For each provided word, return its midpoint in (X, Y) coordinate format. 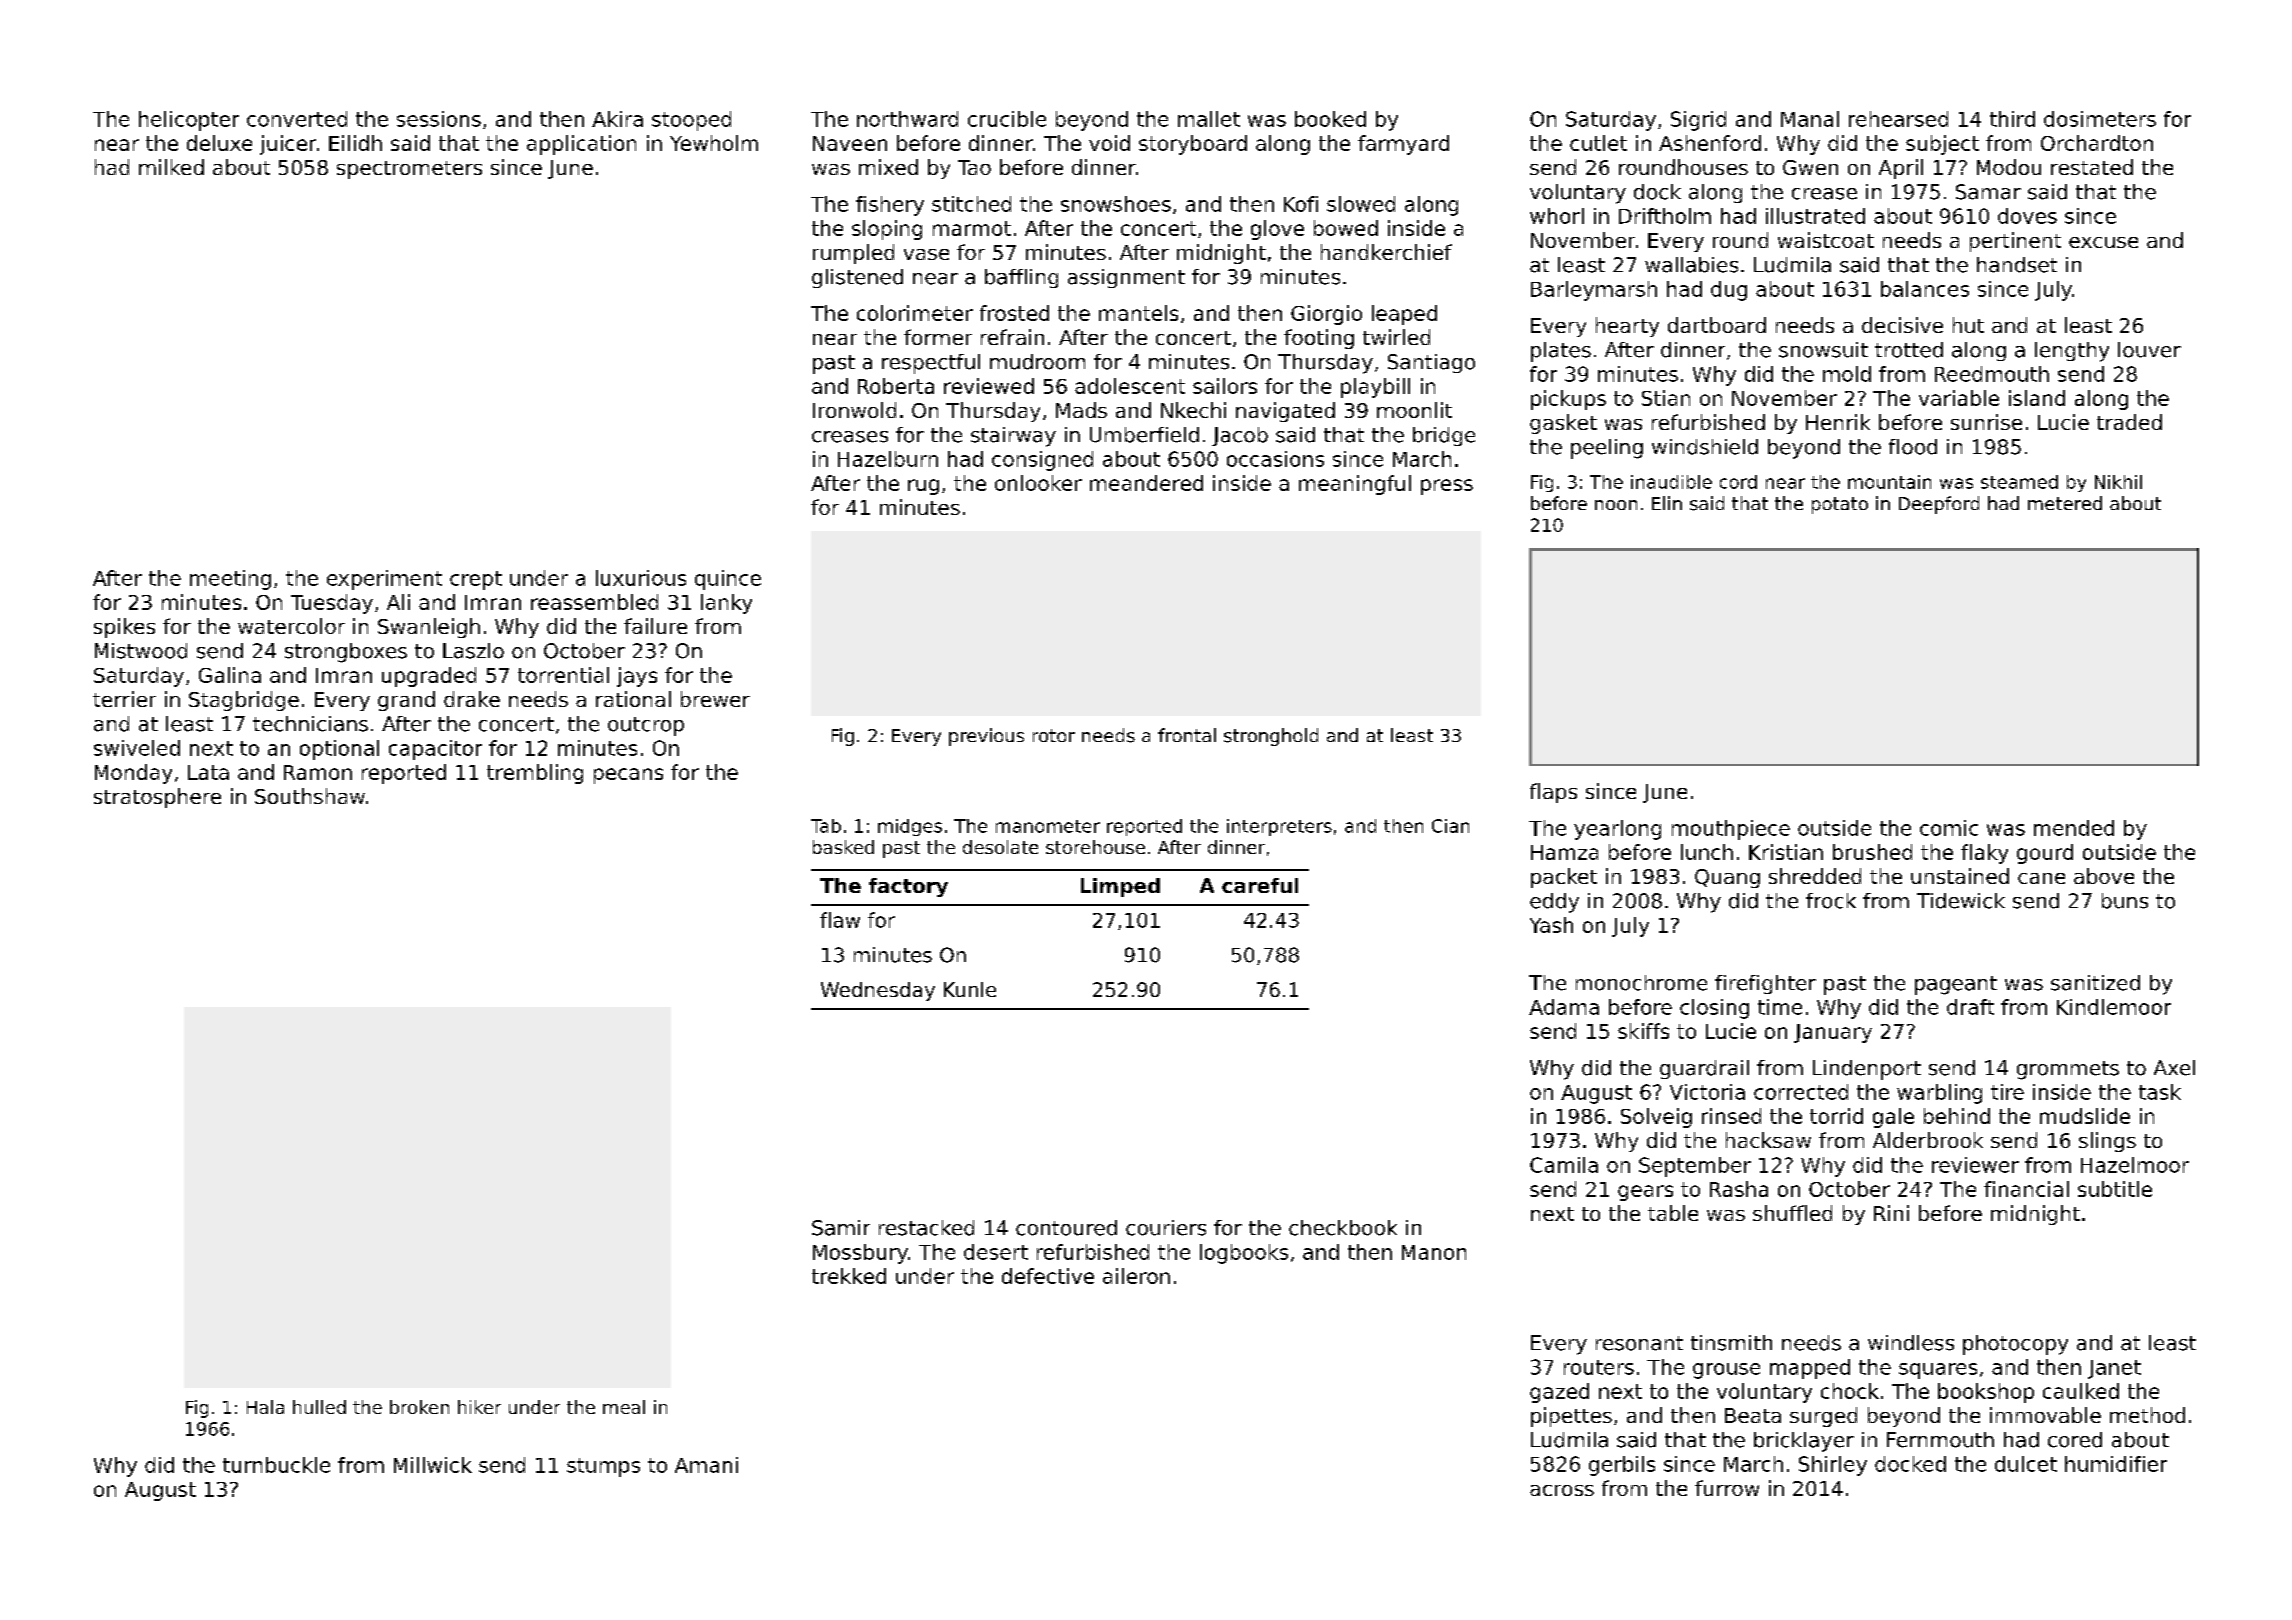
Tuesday (332, 604)
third (2012, 119)
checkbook (1343, 1228)
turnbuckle (276, 1465)
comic (1949, 828)
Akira (617, 119)
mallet (1209, 119)
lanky (726, 604)
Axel (2174, 1068)
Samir (841, 1228)
